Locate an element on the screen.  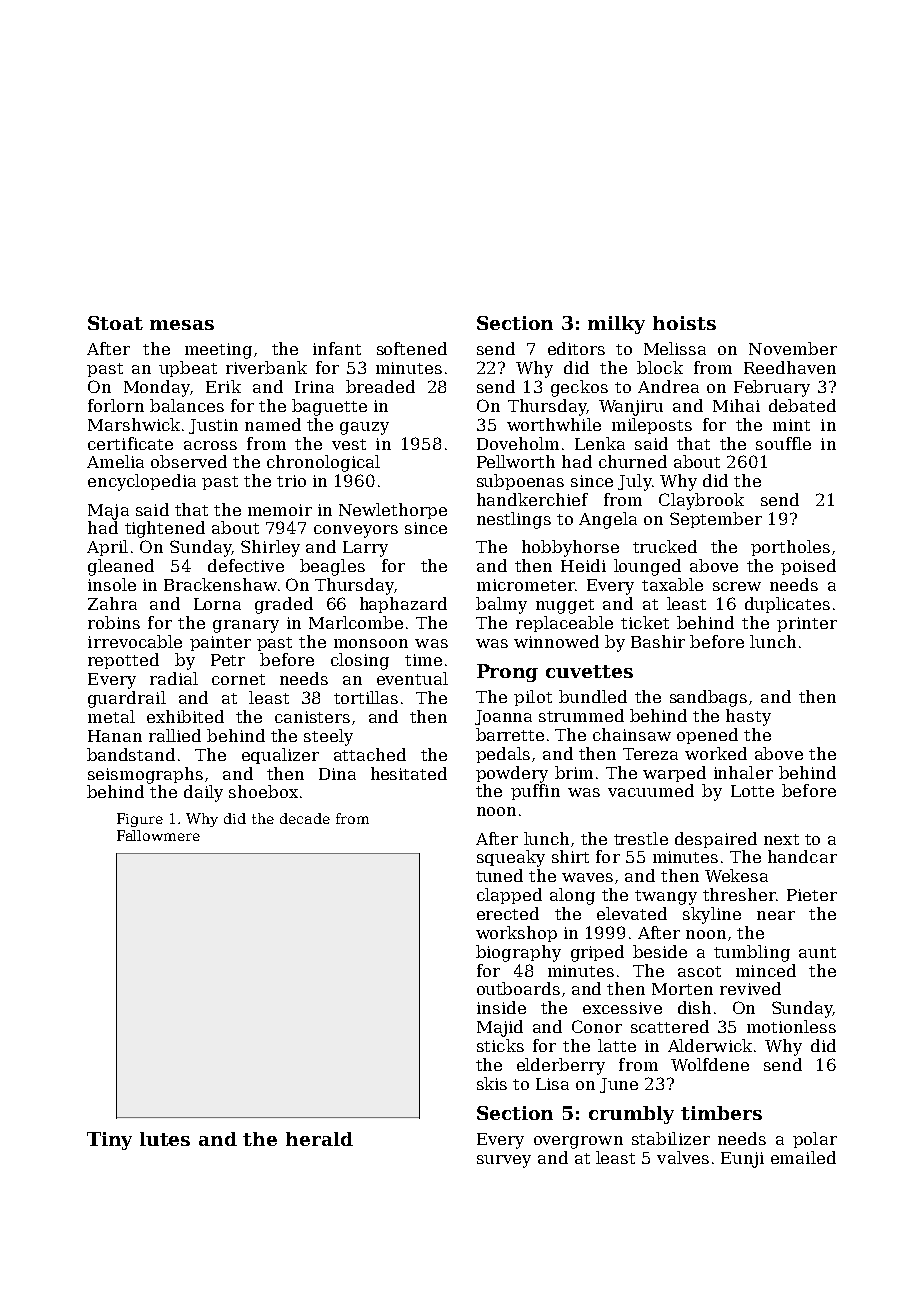
lutes is located at coordinates (165, 1139).
